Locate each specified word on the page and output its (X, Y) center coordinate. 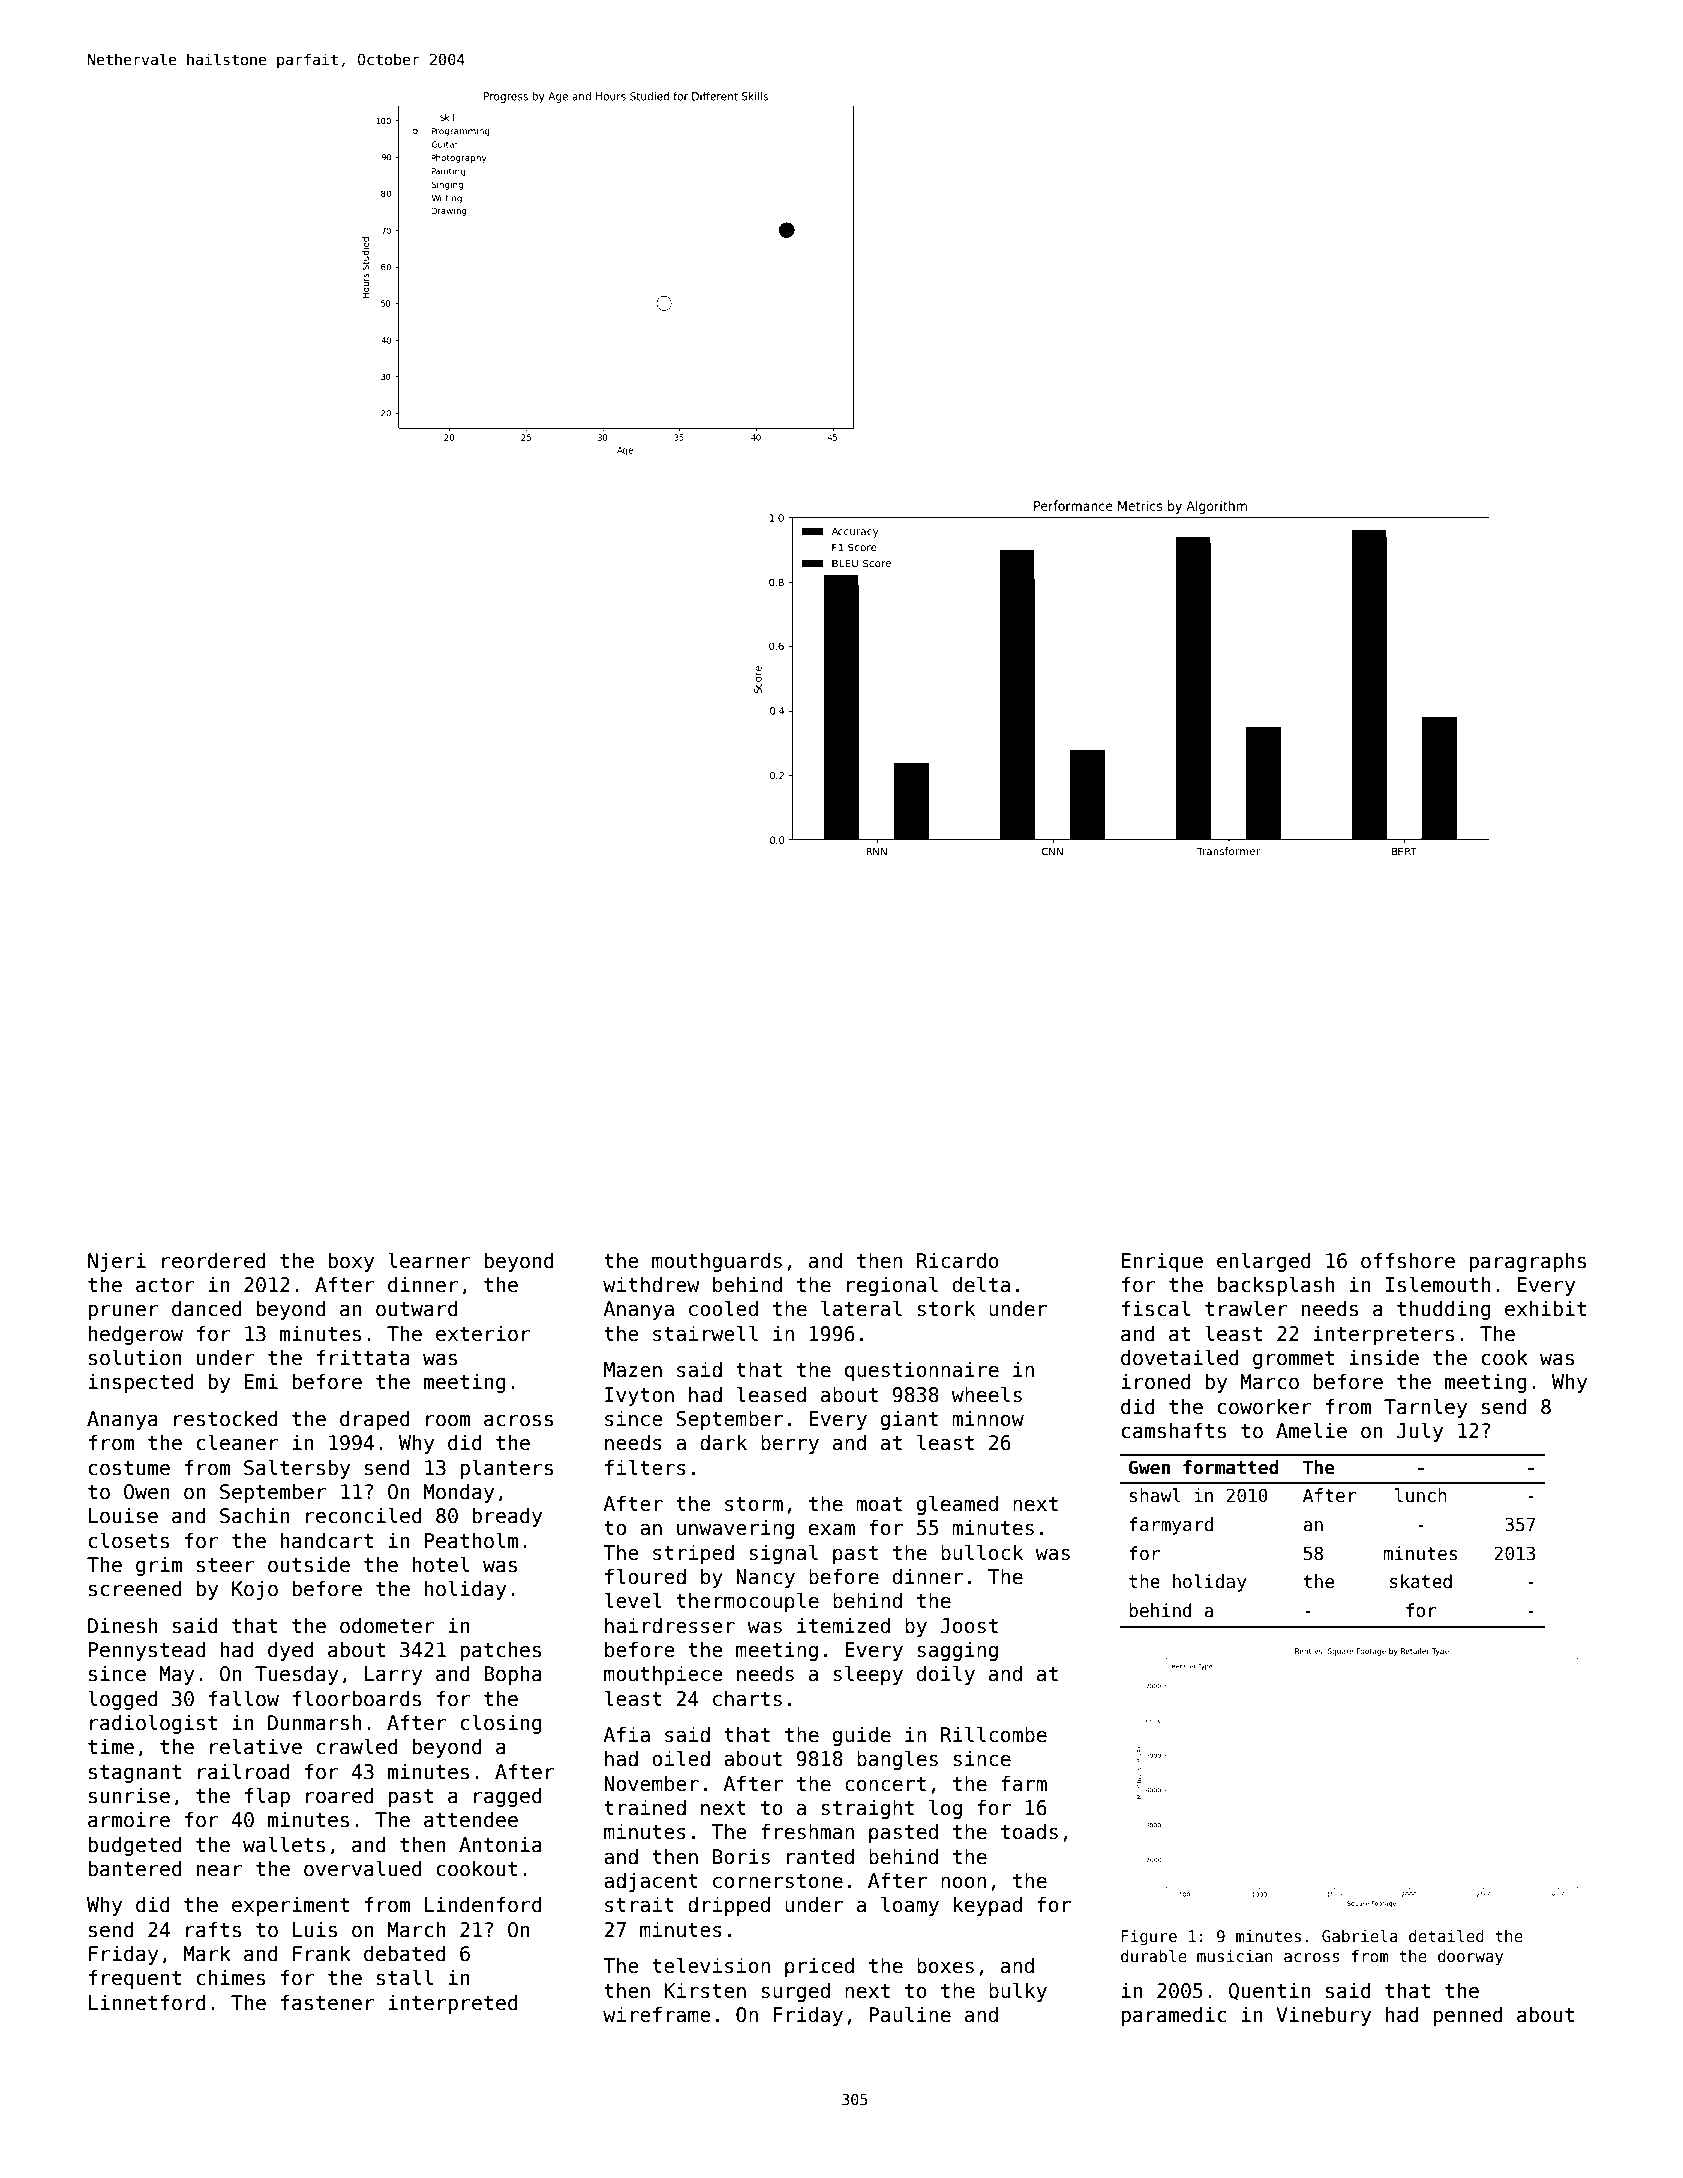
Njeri (117, 1262)
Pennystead (147, 1651)
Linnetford (147, 2002)
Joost (969, 1626)
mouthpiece (663, 1675)
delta (981, 1284)
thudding (1443, 1310)
